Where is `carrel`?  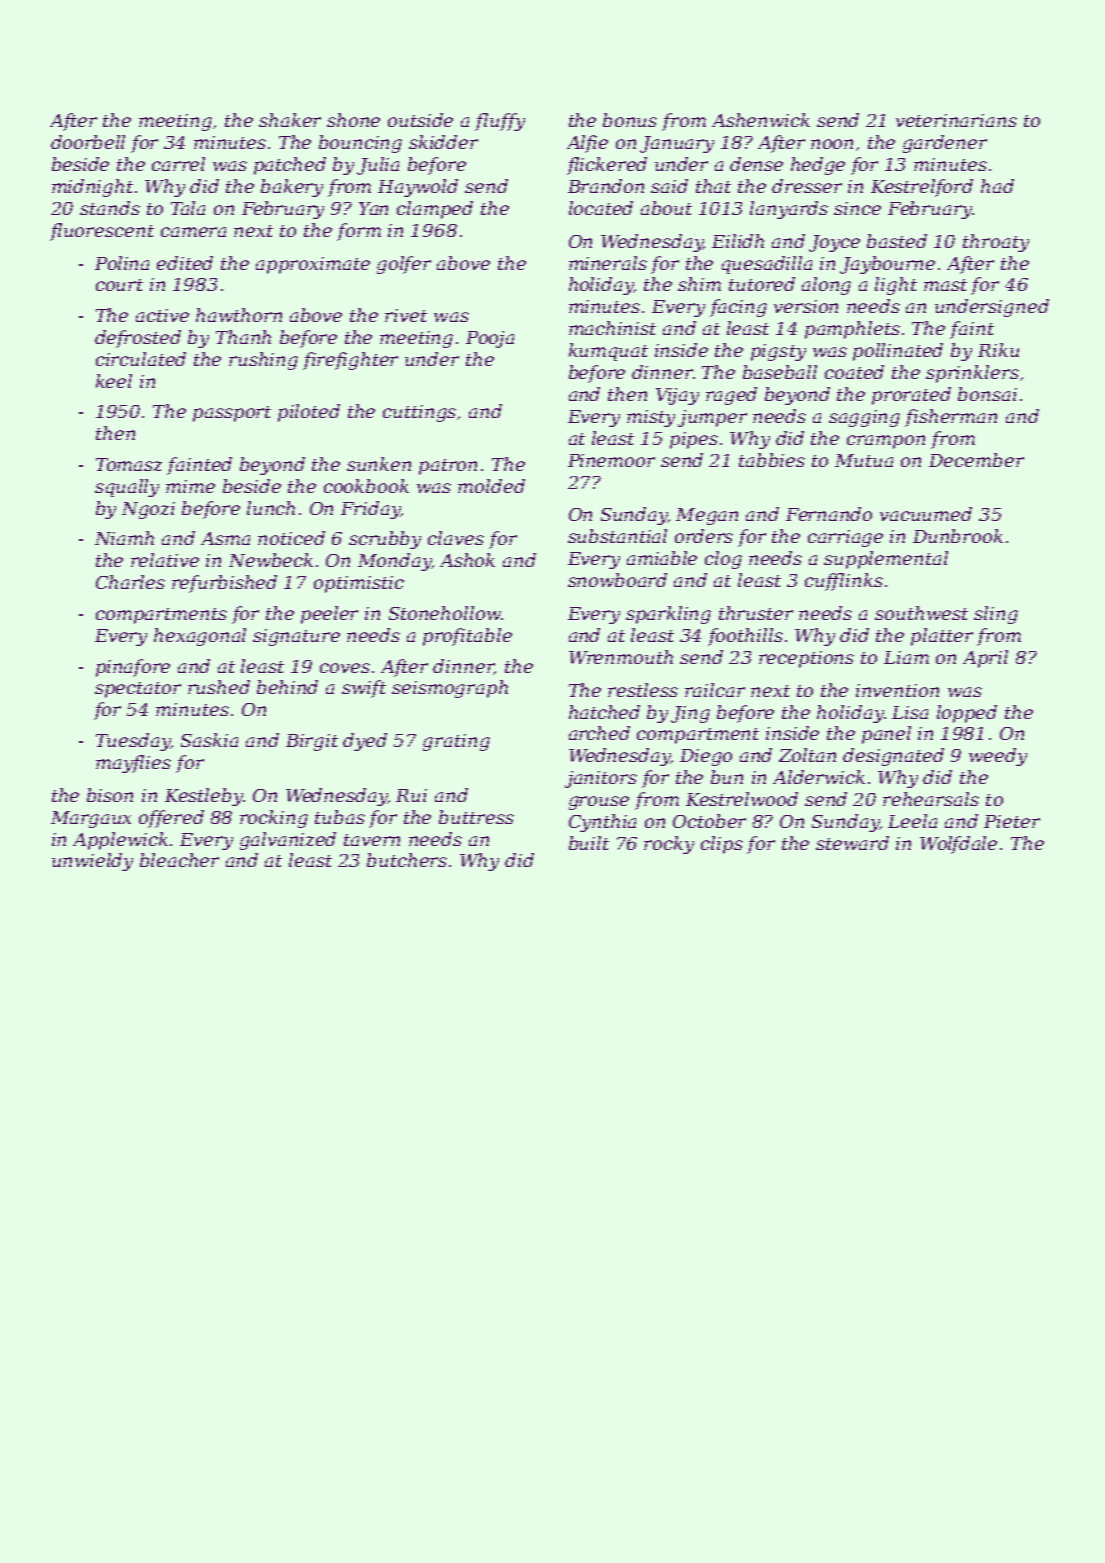 carrel is located at coordinates (178, 164).
